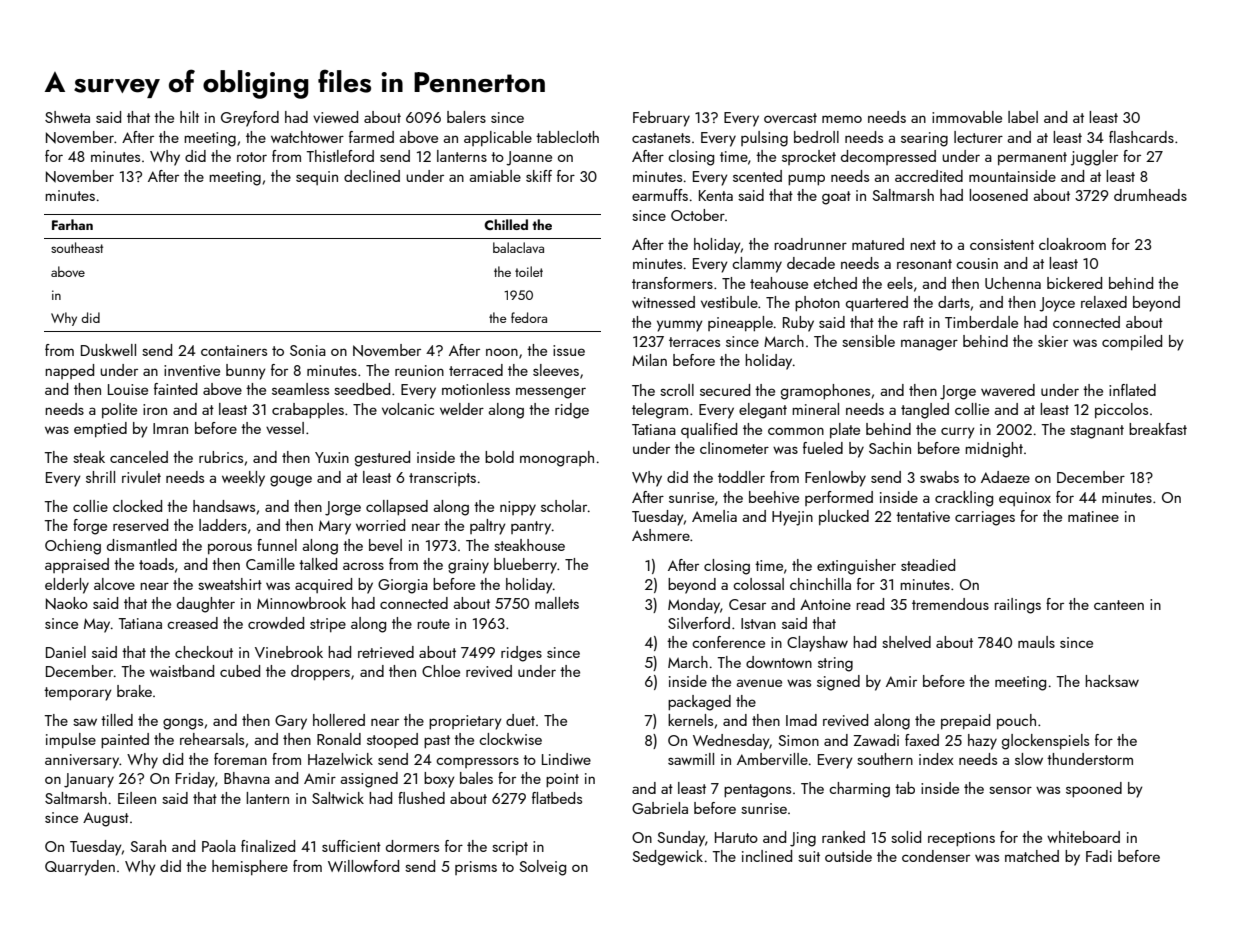  What do you see at coordinates (182, 671) in the screenshot?
I see `waistband` at bounding box center [182, 671].
